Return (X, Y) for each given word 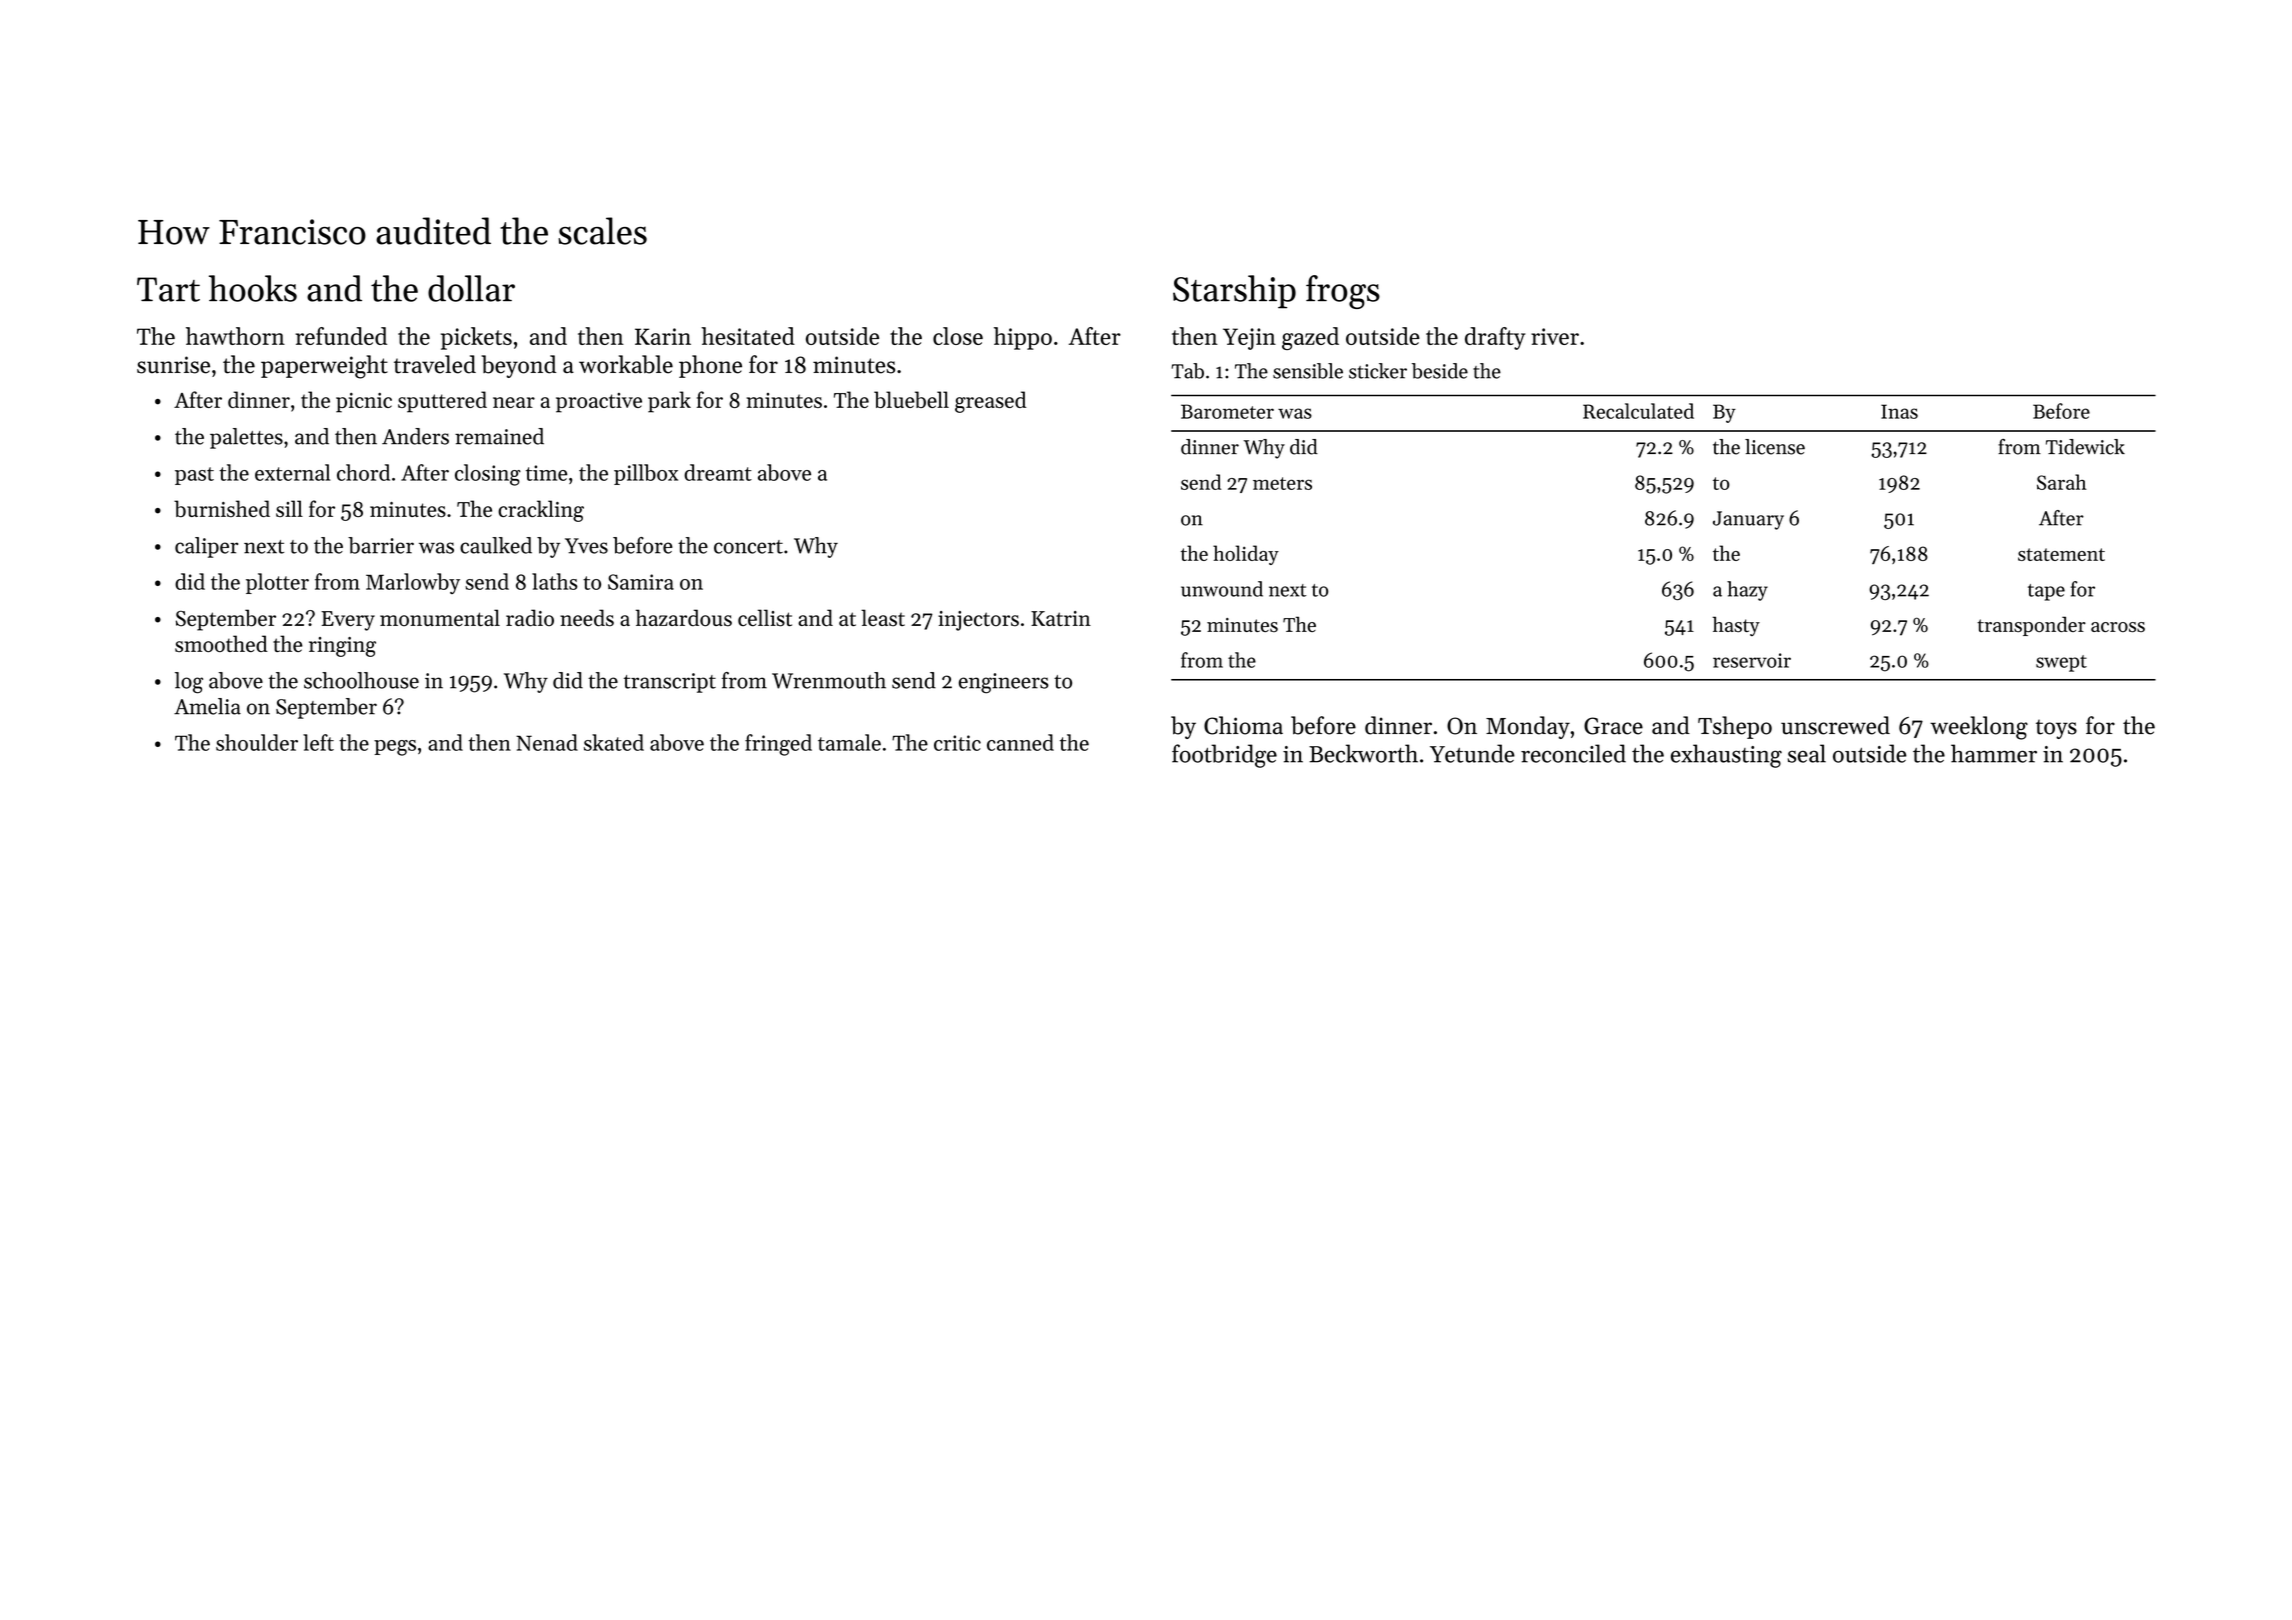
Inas (1899, 411)
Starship (1234, 292)
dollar (471, 288)
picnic (364, 403)
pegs (395, 748)
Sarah (2062, 482)
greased (990, 402)
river (1555, 336)
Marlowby (413, 583)
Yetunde (1472, 753)
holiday (1246, 555)
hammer (1994, 753)
